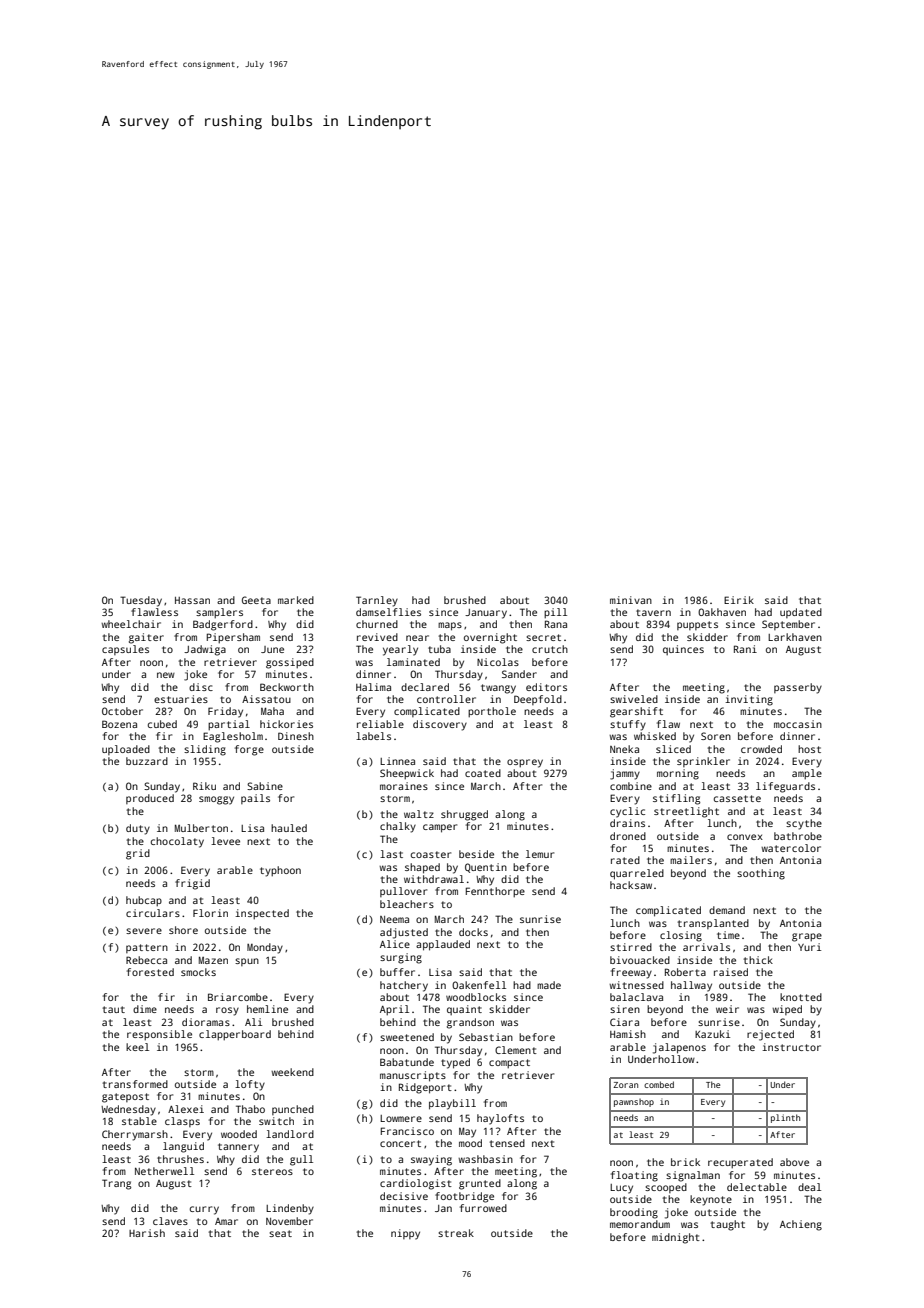 Image resolution: width=924 pixels, height=1308 pixels. What do you see at coordinates (739, 600) in the screenshot?
I see `Eirik` at bounding box center [739, 600].
